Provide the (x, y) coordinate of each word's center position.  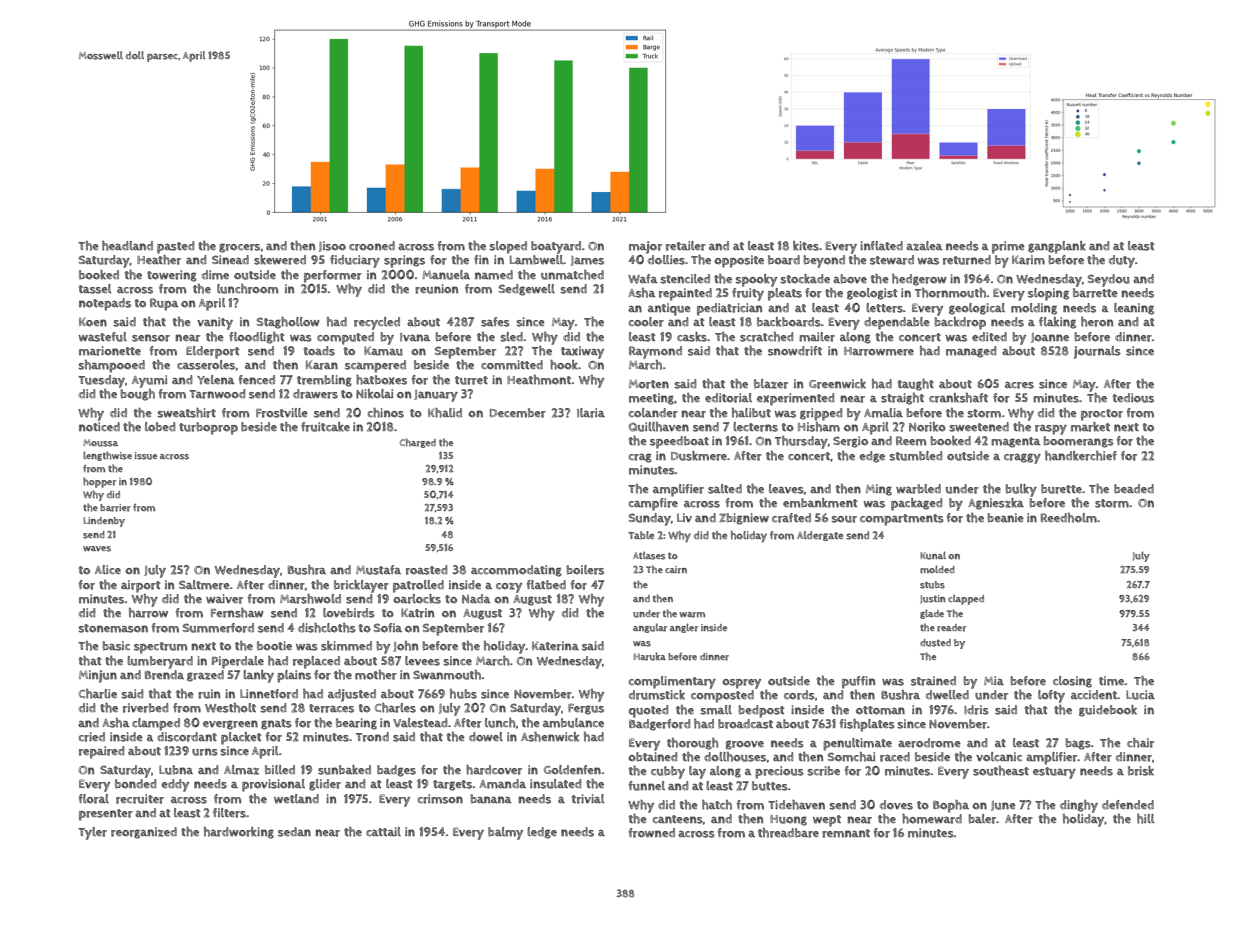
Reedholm (1069, 518)
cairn (676, 570)
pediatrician (729, 309)
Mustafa (378, 570)
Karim (1028, 260)
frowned (652, 833)
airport (141, 586)
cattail (383, 831)
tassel (94, 289)
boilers (585, 570)
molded (937, 569)
